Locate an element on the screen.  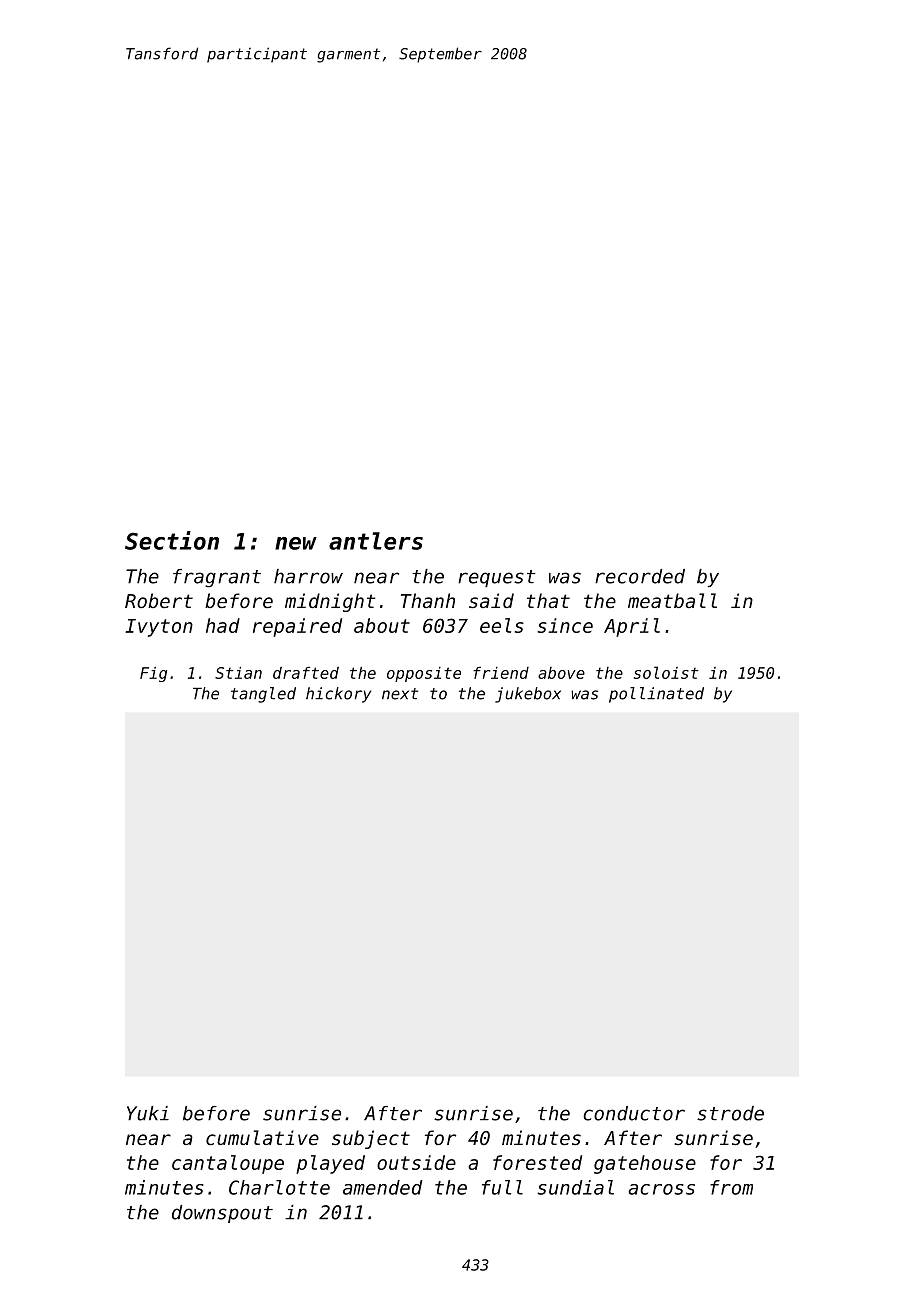
repaired is located at coordinates (297, 627).
